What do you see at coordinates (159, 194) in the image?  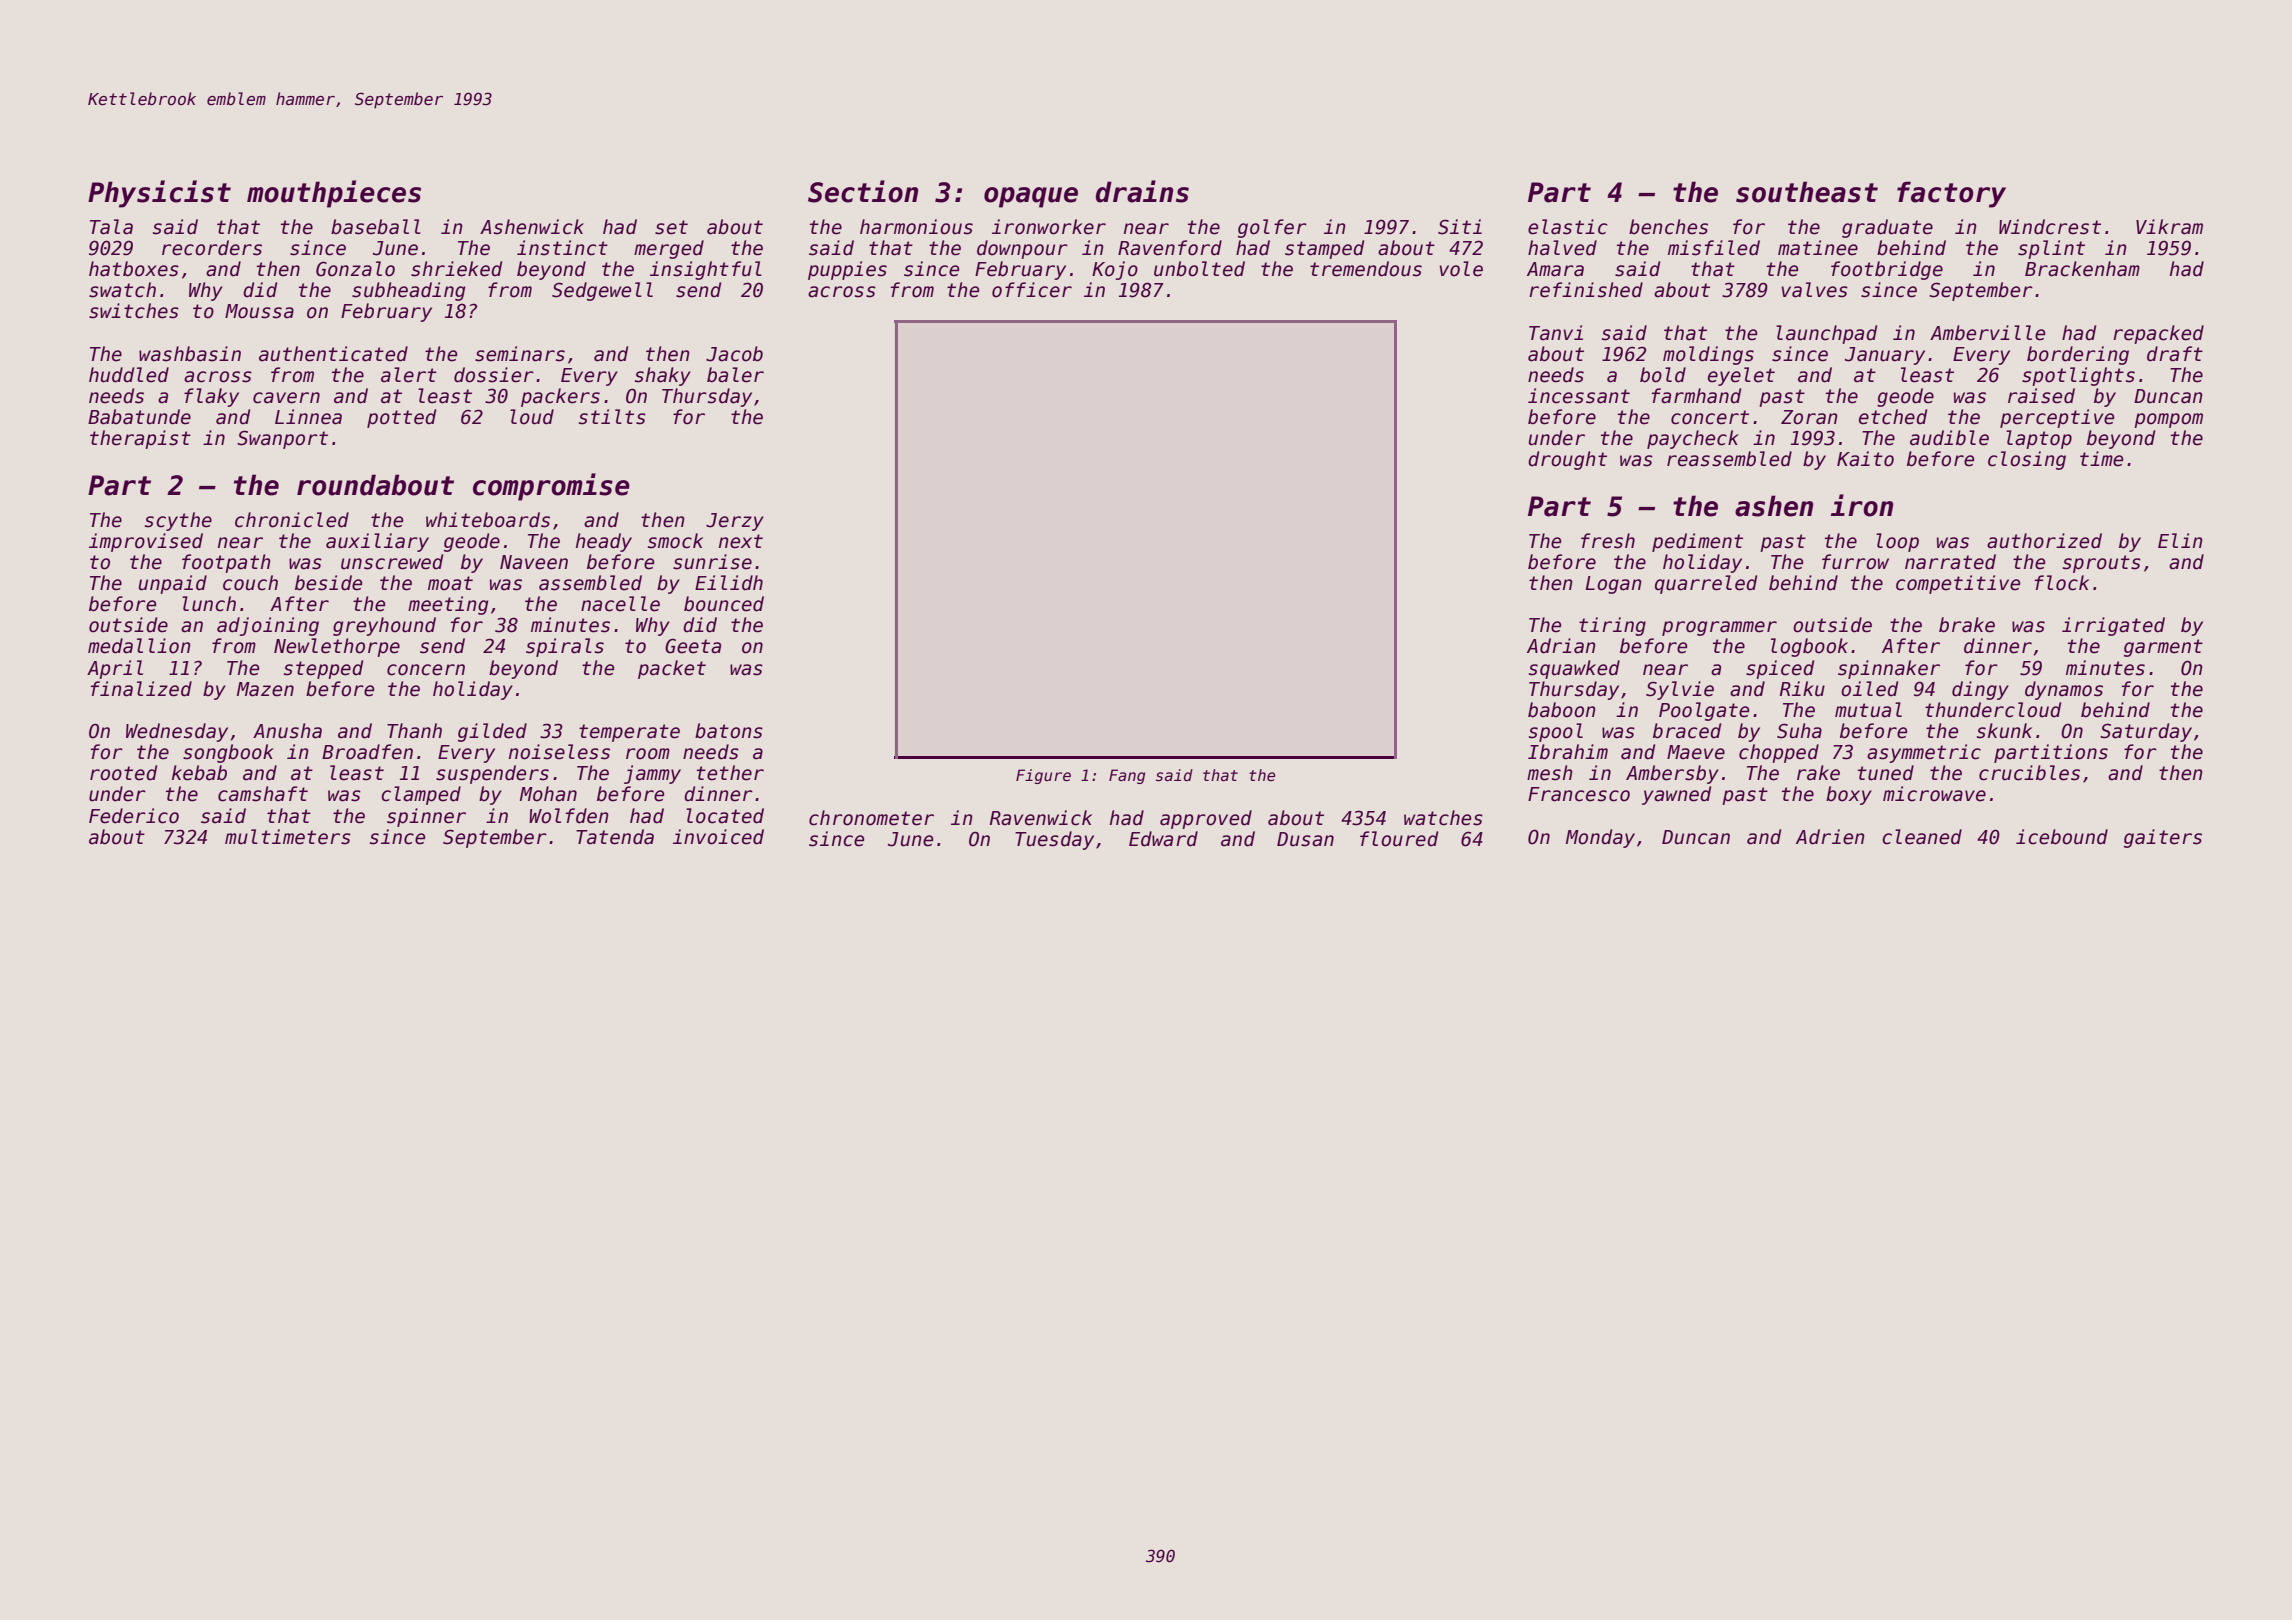 I see `Physicist` at bounding box center [159, 194].
